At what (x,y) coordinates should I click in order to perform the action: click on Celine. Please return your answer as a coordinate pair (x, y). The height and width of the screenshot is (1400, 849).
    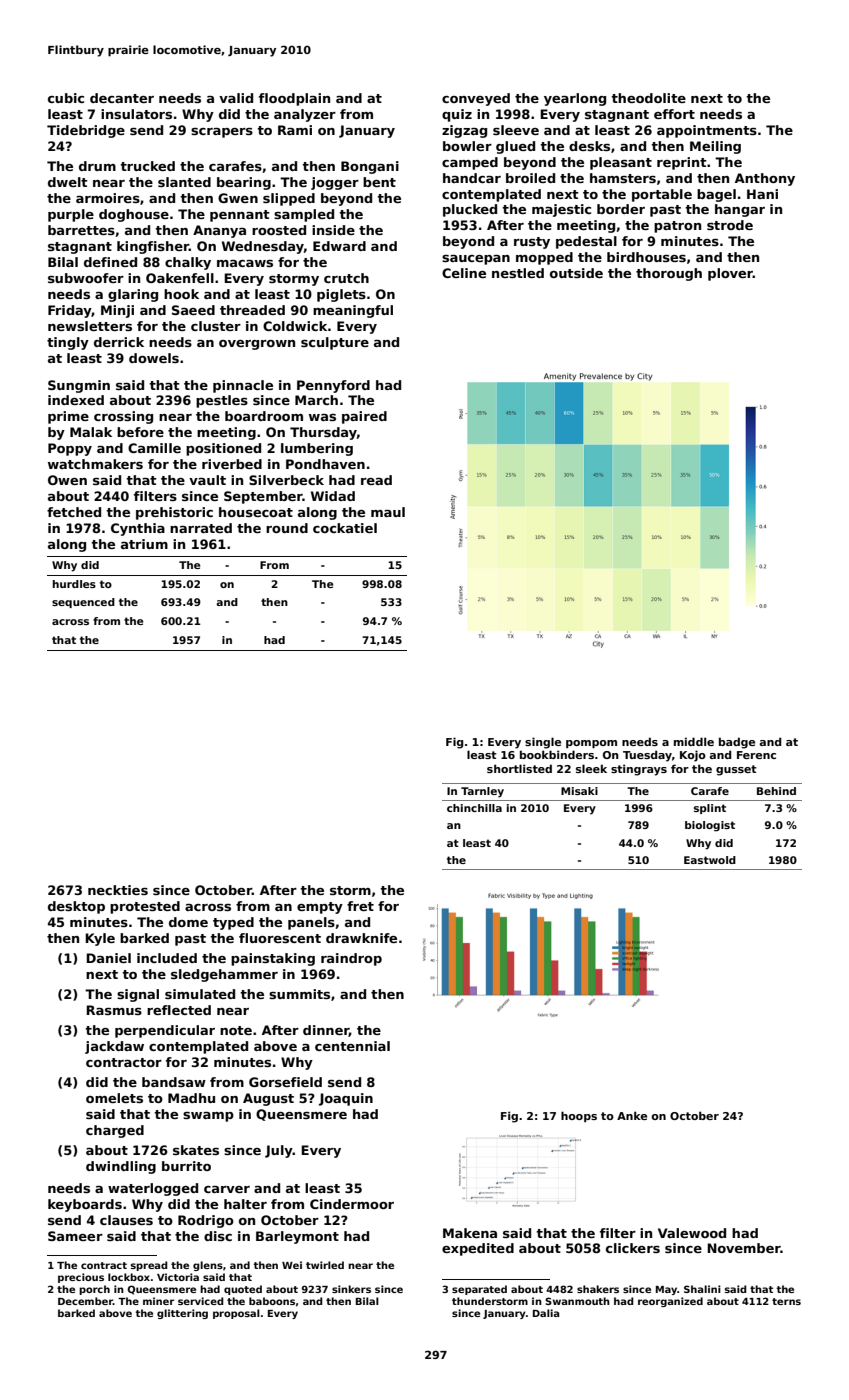
    Looking at the image, I should click on (464, 273).
